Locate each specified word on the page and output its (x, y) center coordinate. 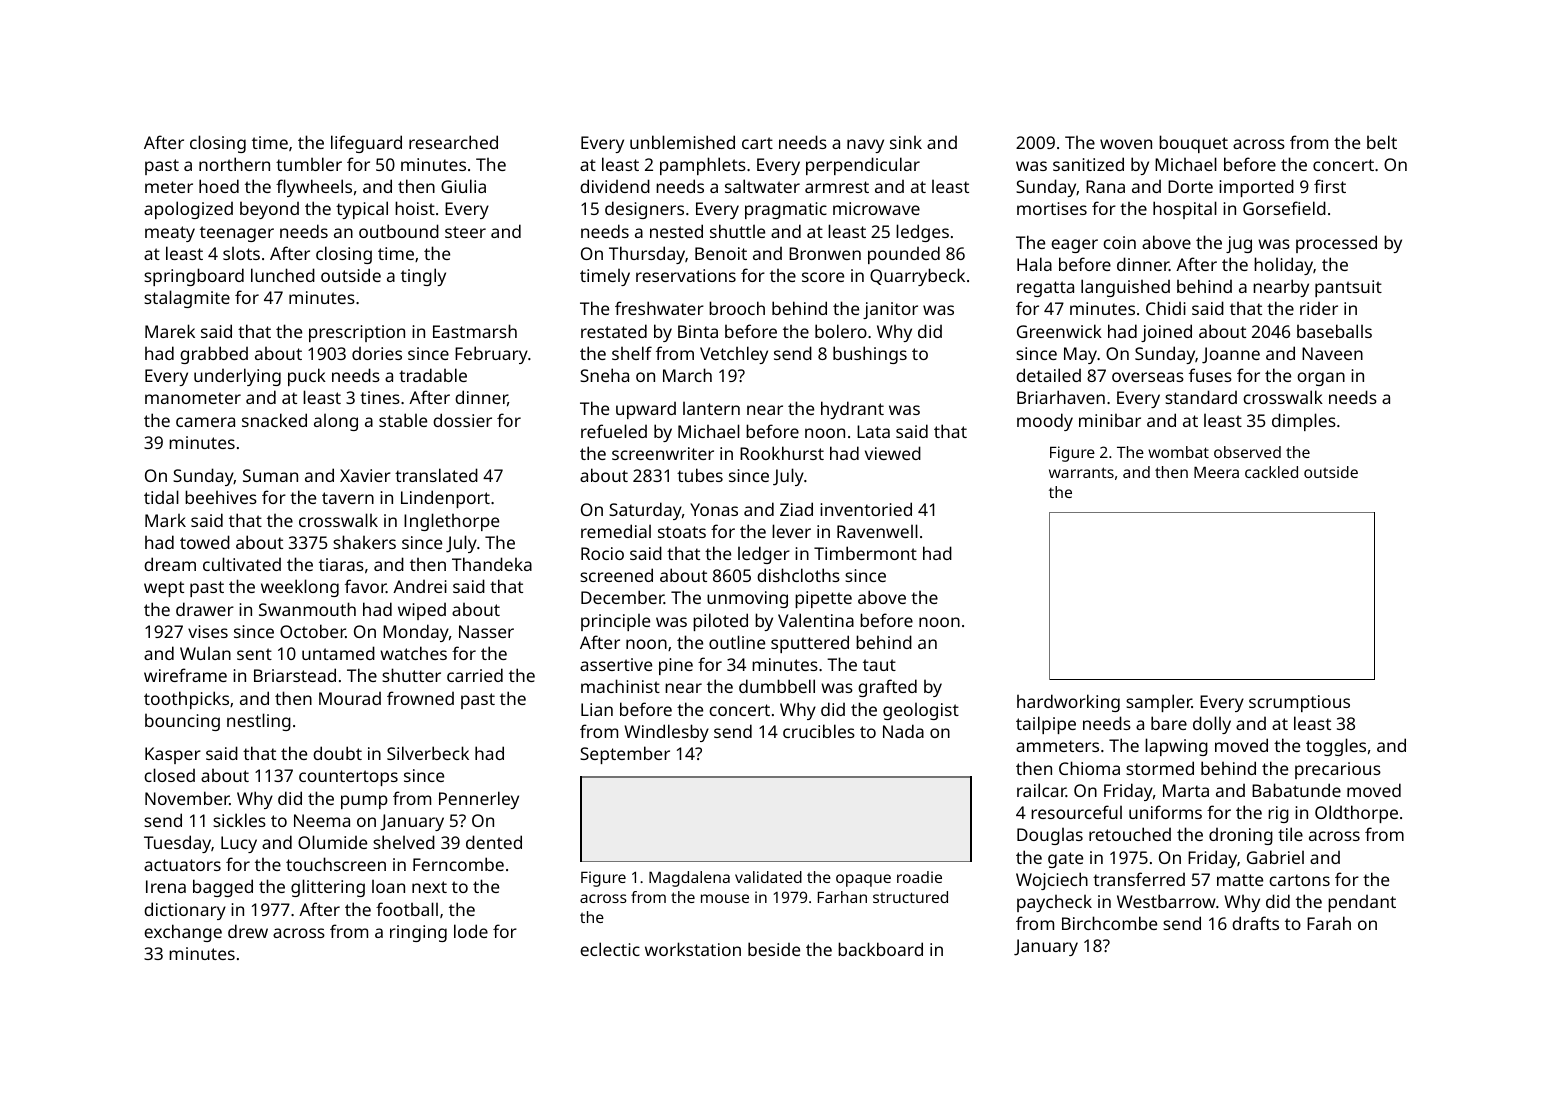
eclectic (610, 949)
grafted (887, 688)
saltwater (762, 186)
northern (234, 164)
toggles (1336, 747)
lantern (711, 408)
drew (248, 931)
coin (1119, 242)
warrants (1081, 472)
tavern (348, 498)
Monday (416, 633)
